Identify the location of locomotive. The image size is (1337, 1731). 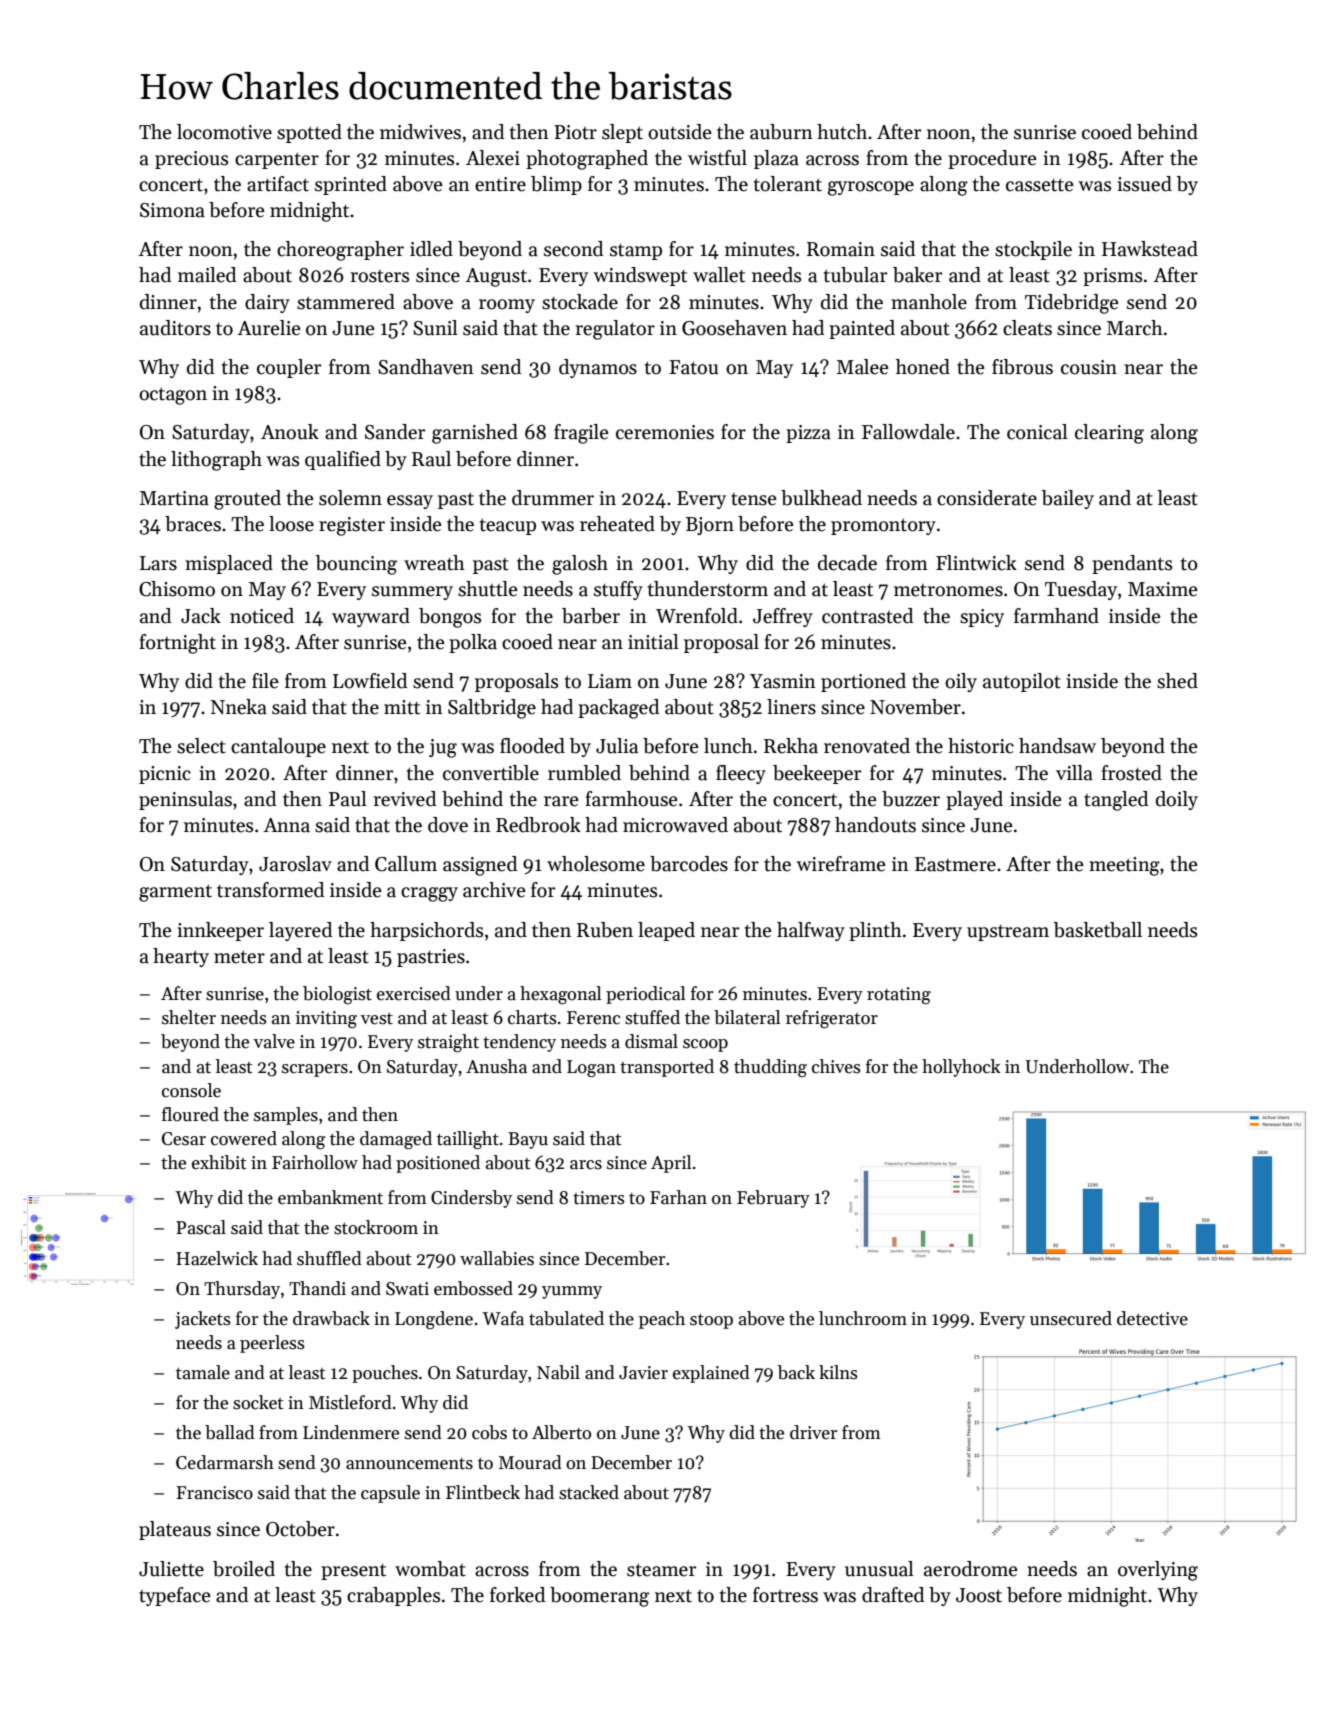
(224, 132).
